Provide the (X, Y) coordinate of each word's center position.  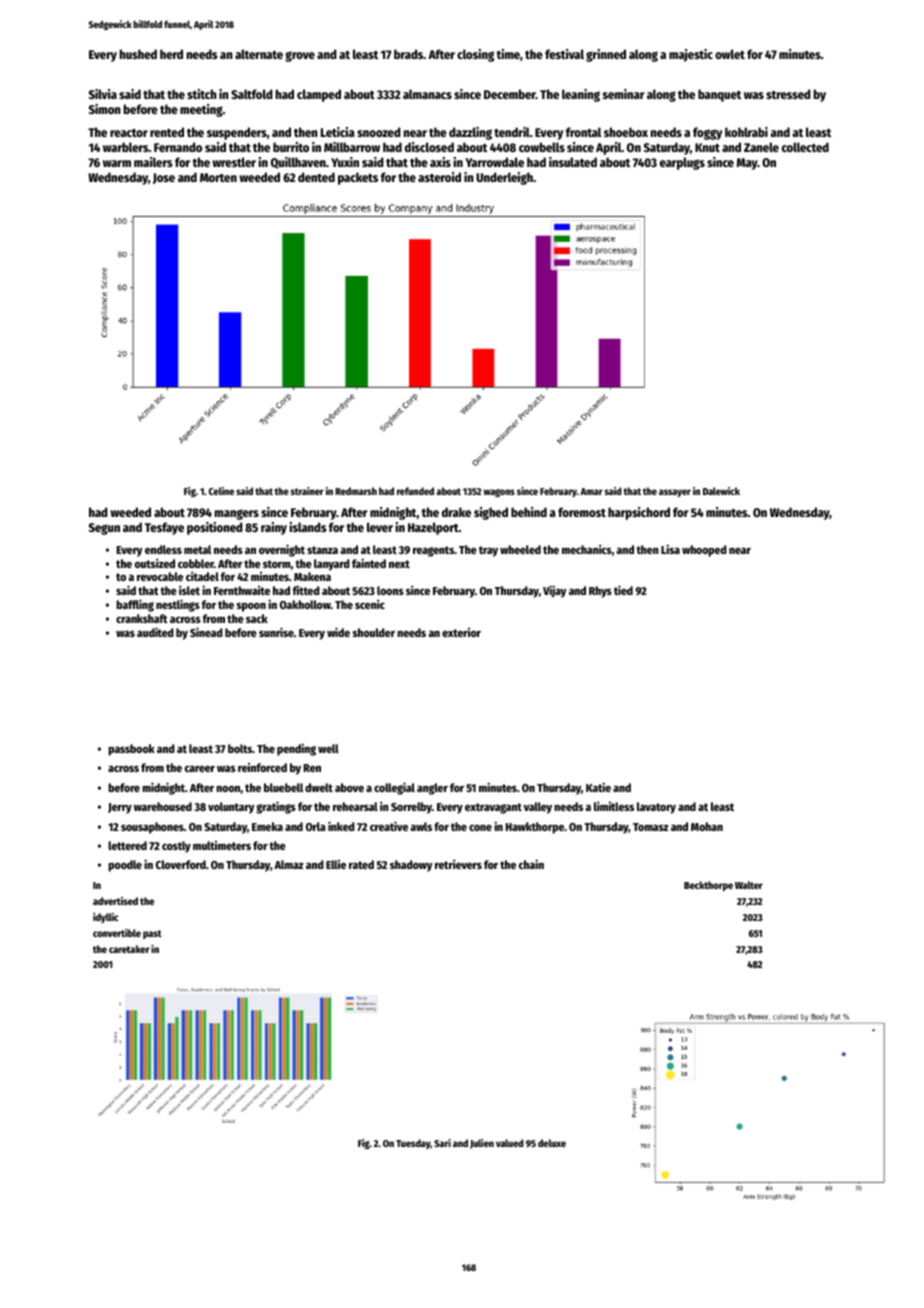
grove (300, 56)
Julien (482, 1144)
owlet (730, 54)
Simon (105, 109)
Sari (442, 1143)
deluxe (552, 1143)
